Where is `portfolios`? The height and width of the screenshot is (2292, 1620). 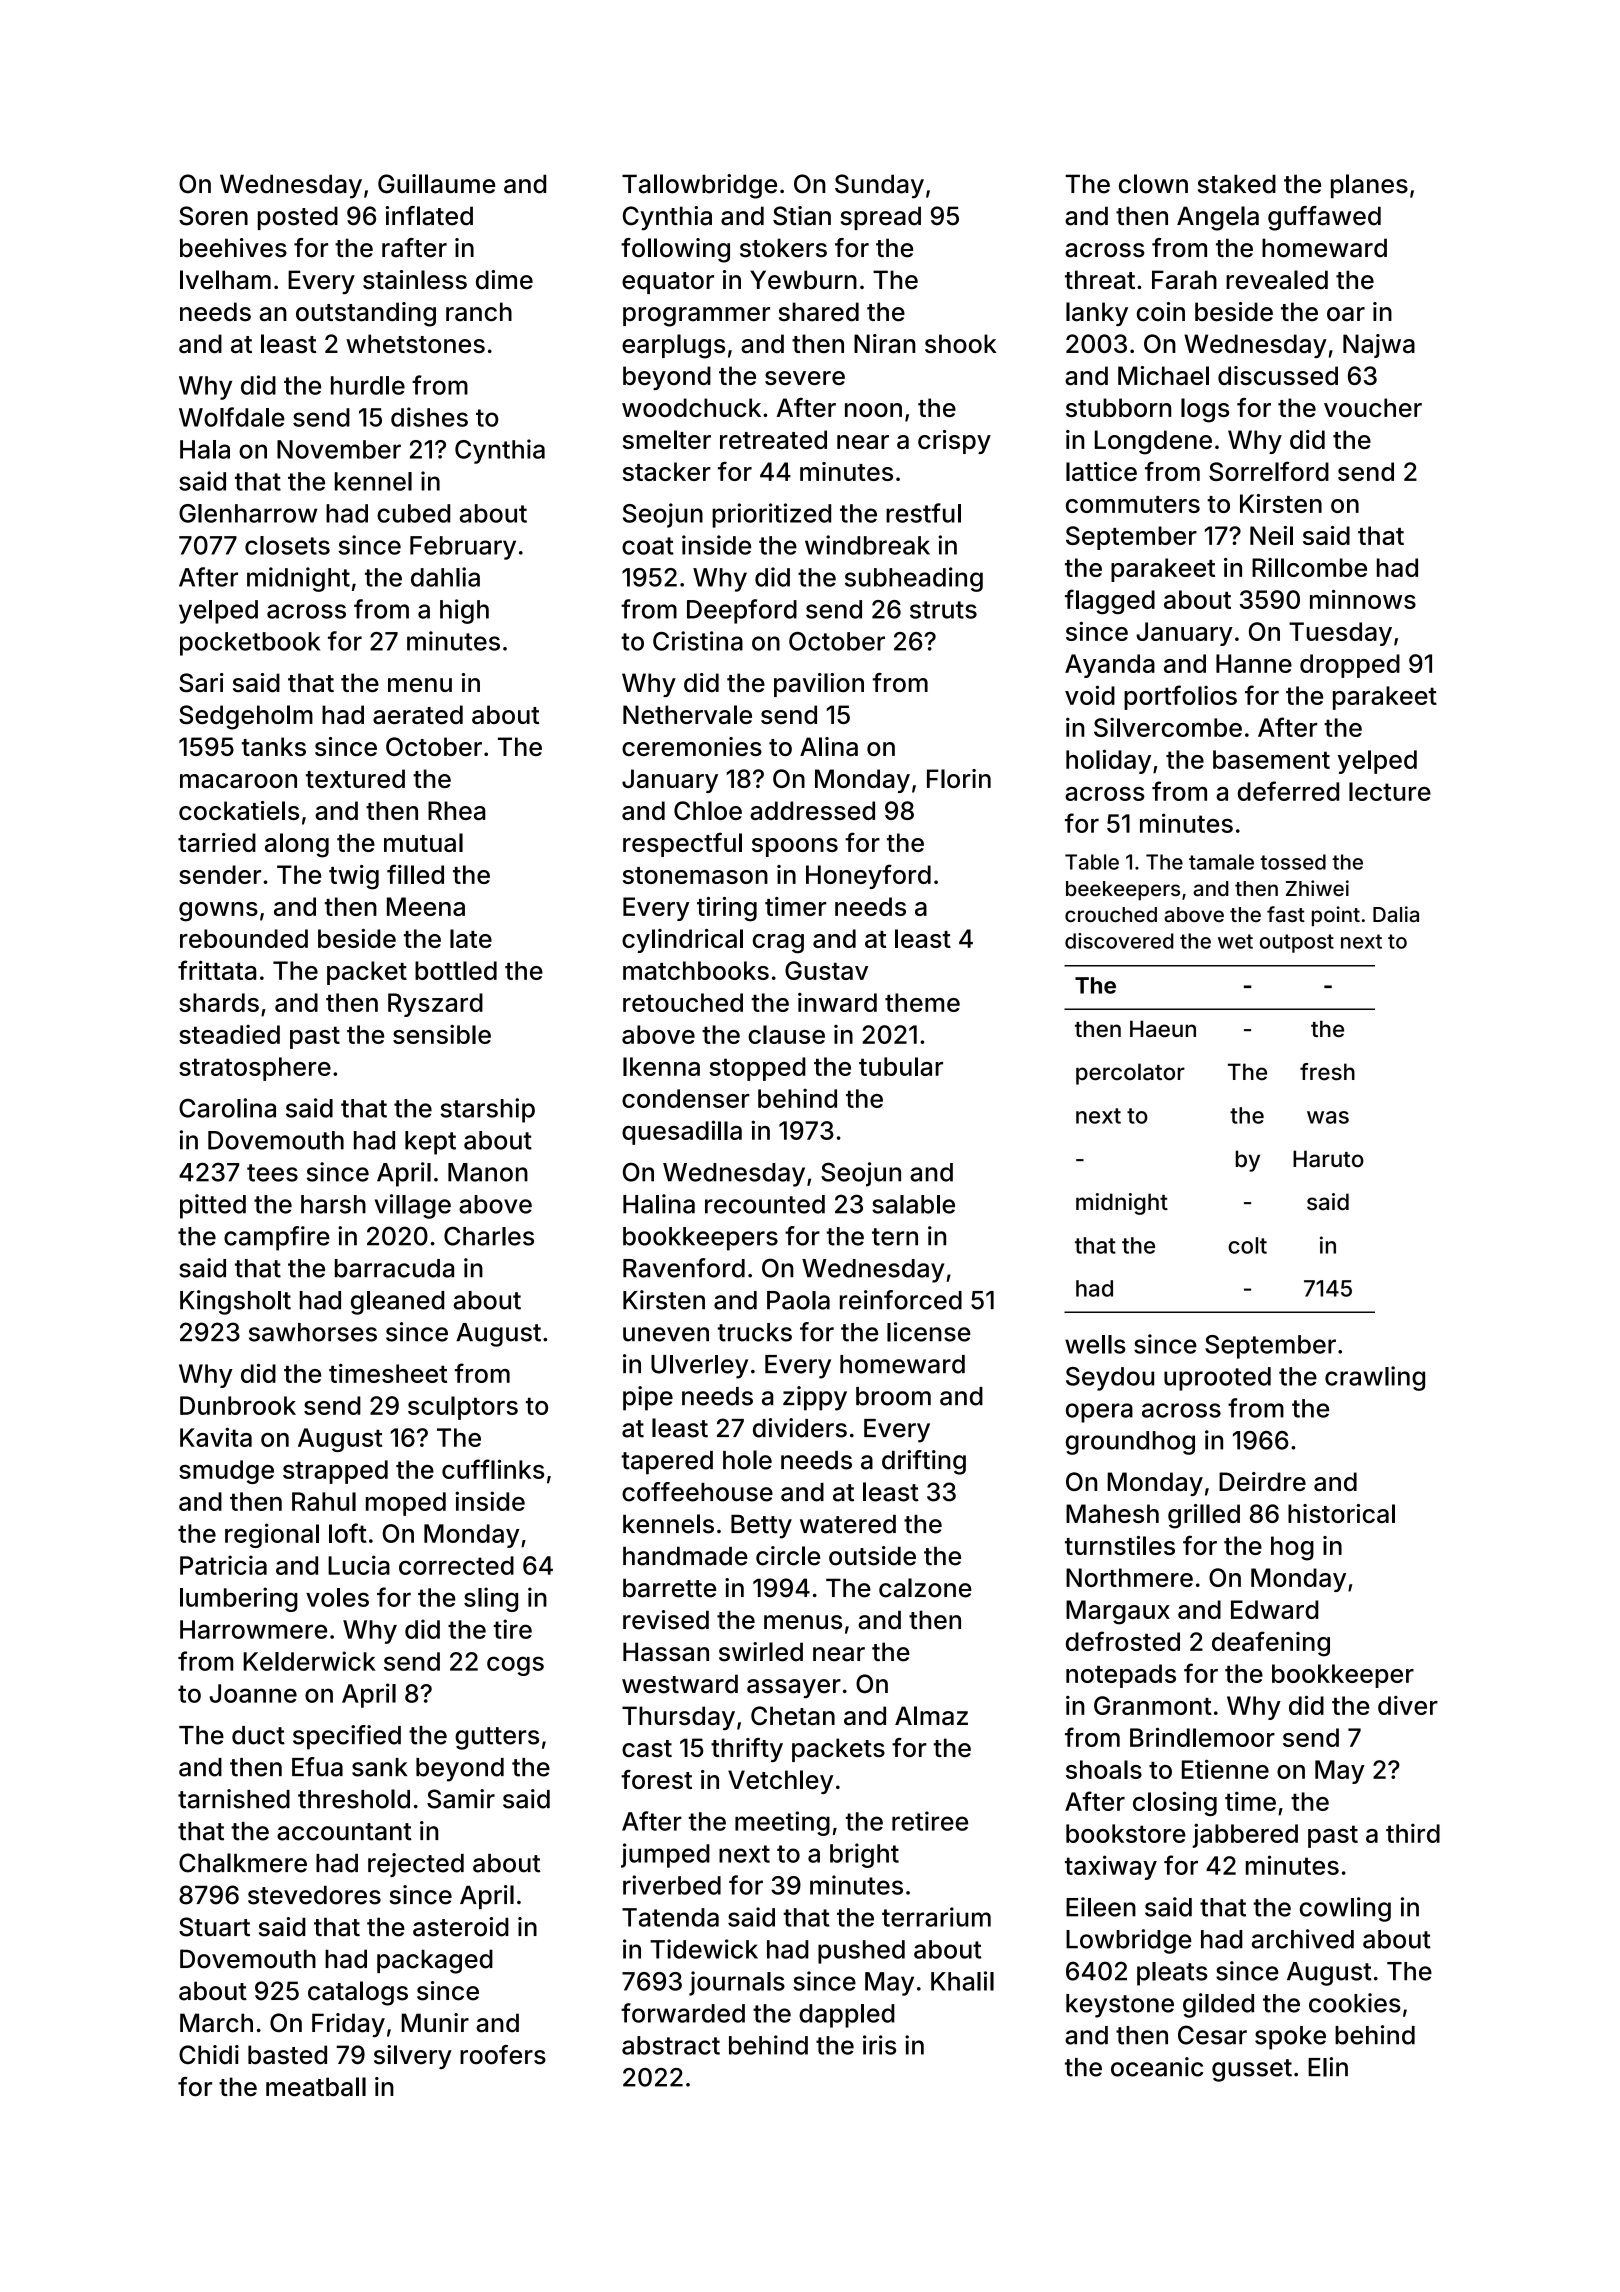 portfolios is located at coordinates (1180, 697).
